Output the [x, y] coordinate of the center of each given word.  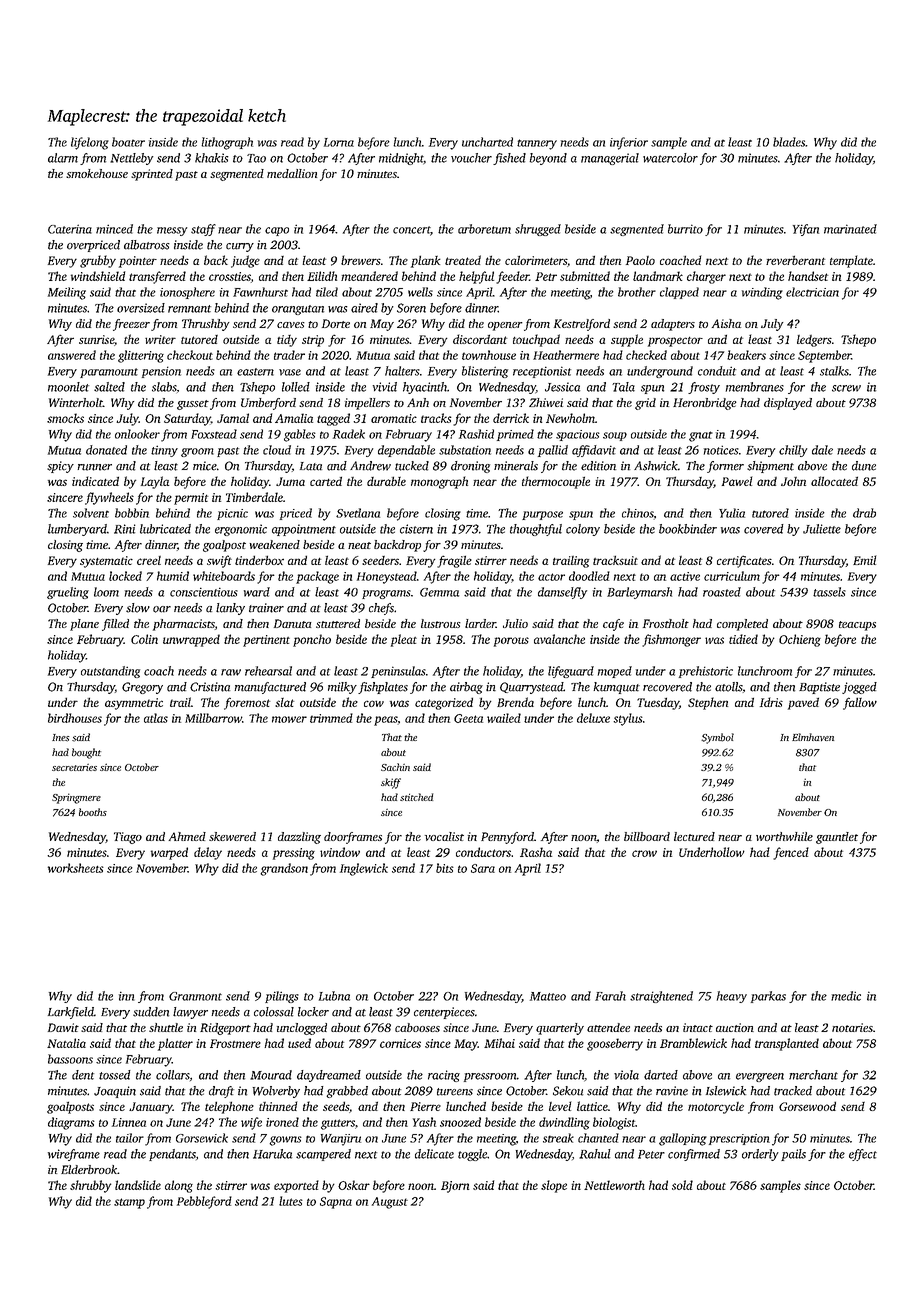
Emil [865, 560]
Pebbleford [204, 1202]
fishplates [383, 688]
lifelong [90, 143]
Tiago [128, 838]
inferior [629, 143]
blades [789, 142]
